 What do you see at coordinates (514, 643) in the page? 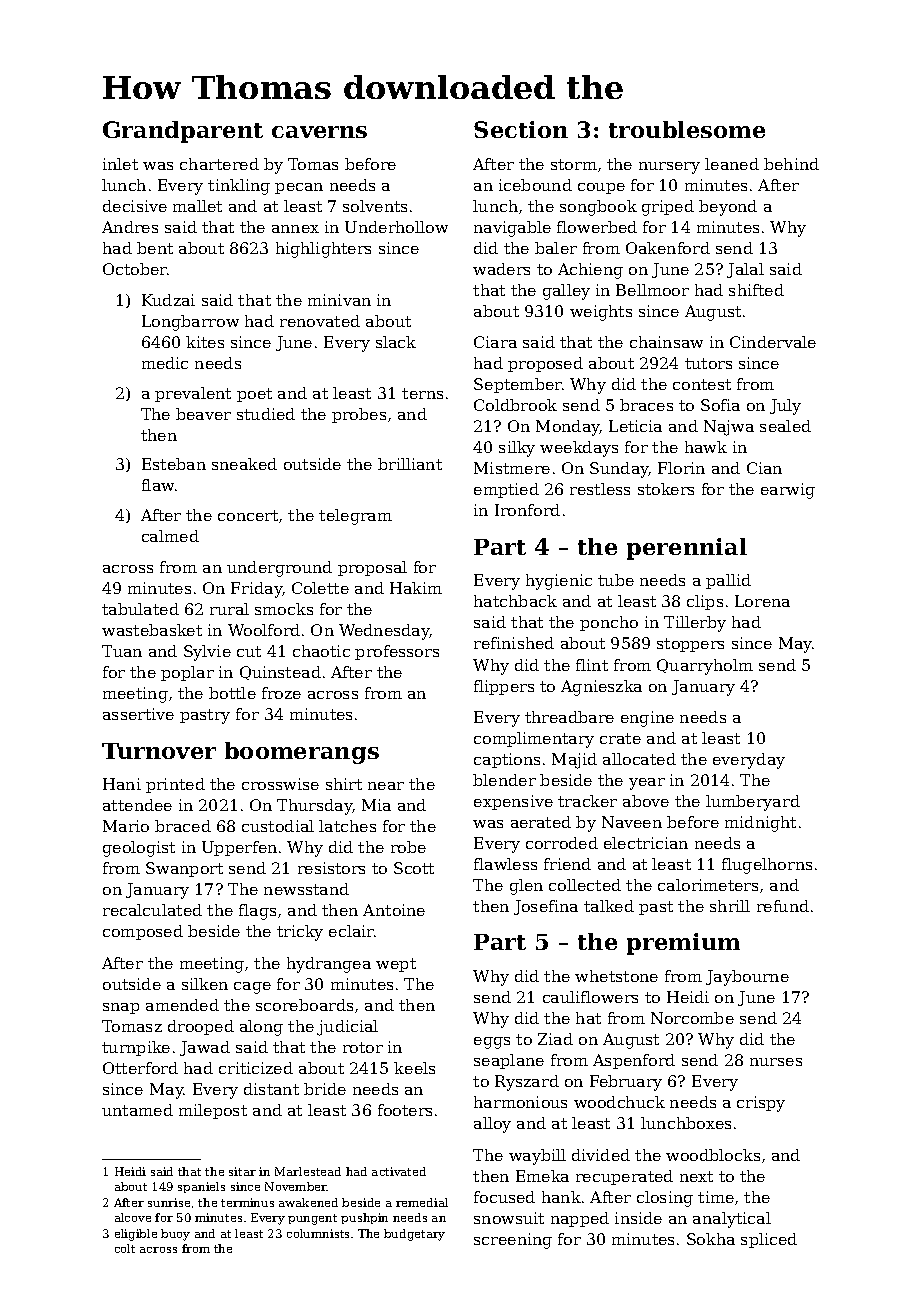
I see `refinished` at bounding box center [514, 643].
